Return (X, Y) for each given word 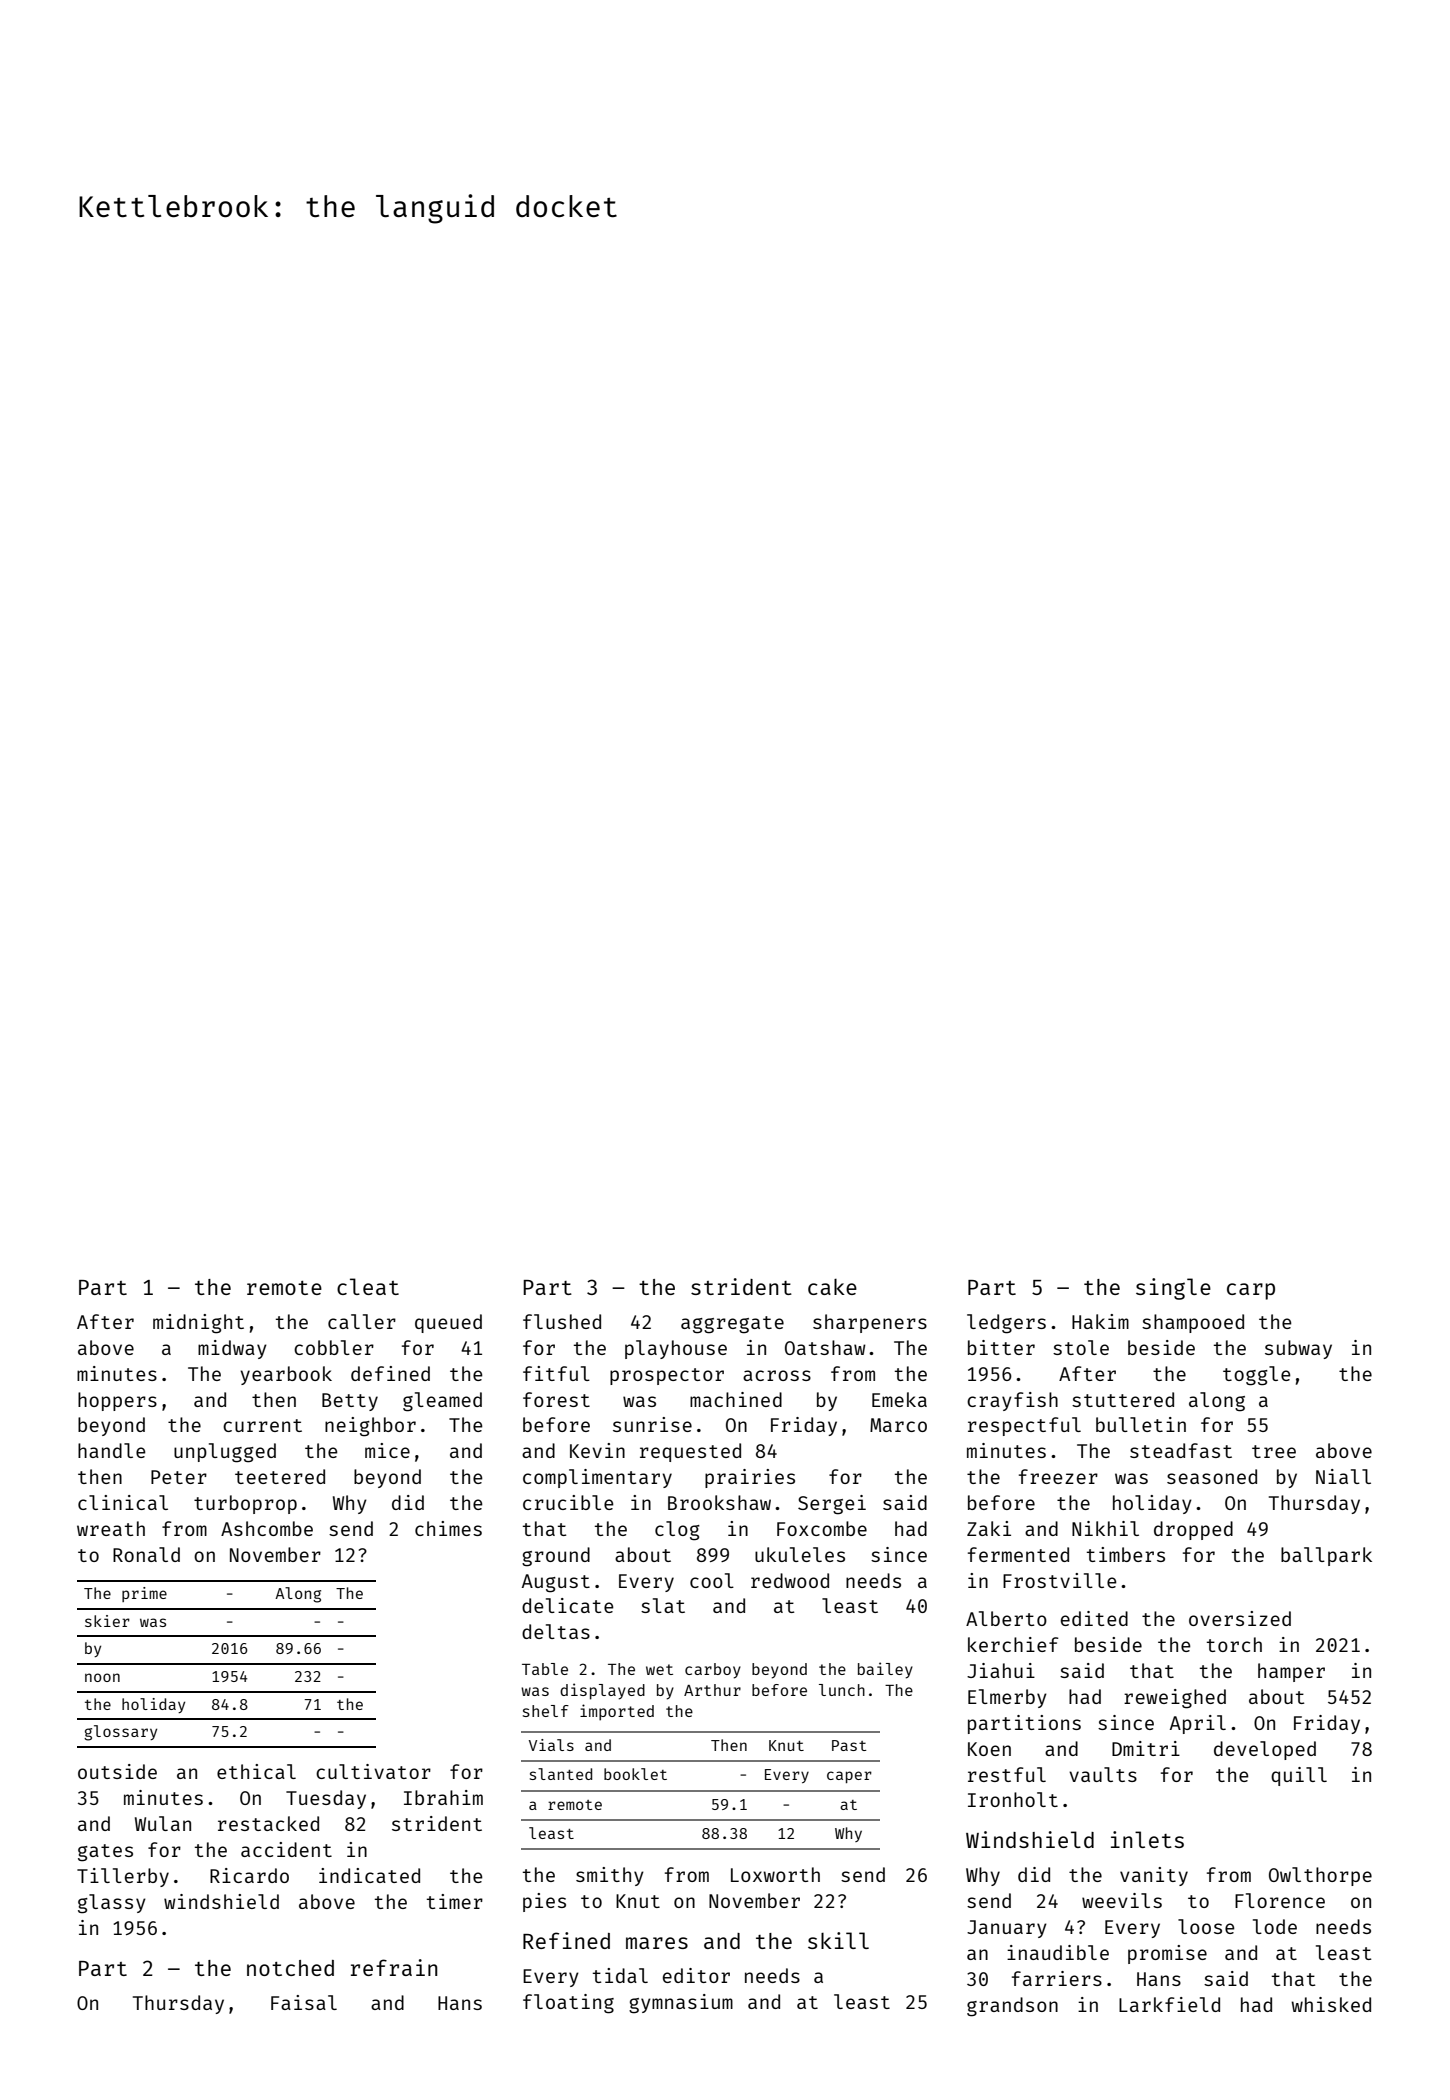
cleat (368, 1286)
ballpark (1326, 1556)
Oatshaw (825, 1347)
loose (1206, 1926)
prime (144, 1594)
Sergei (832, 1505)
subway (1298, 1349)
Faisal (304, 2002)
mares (657, 1943)
